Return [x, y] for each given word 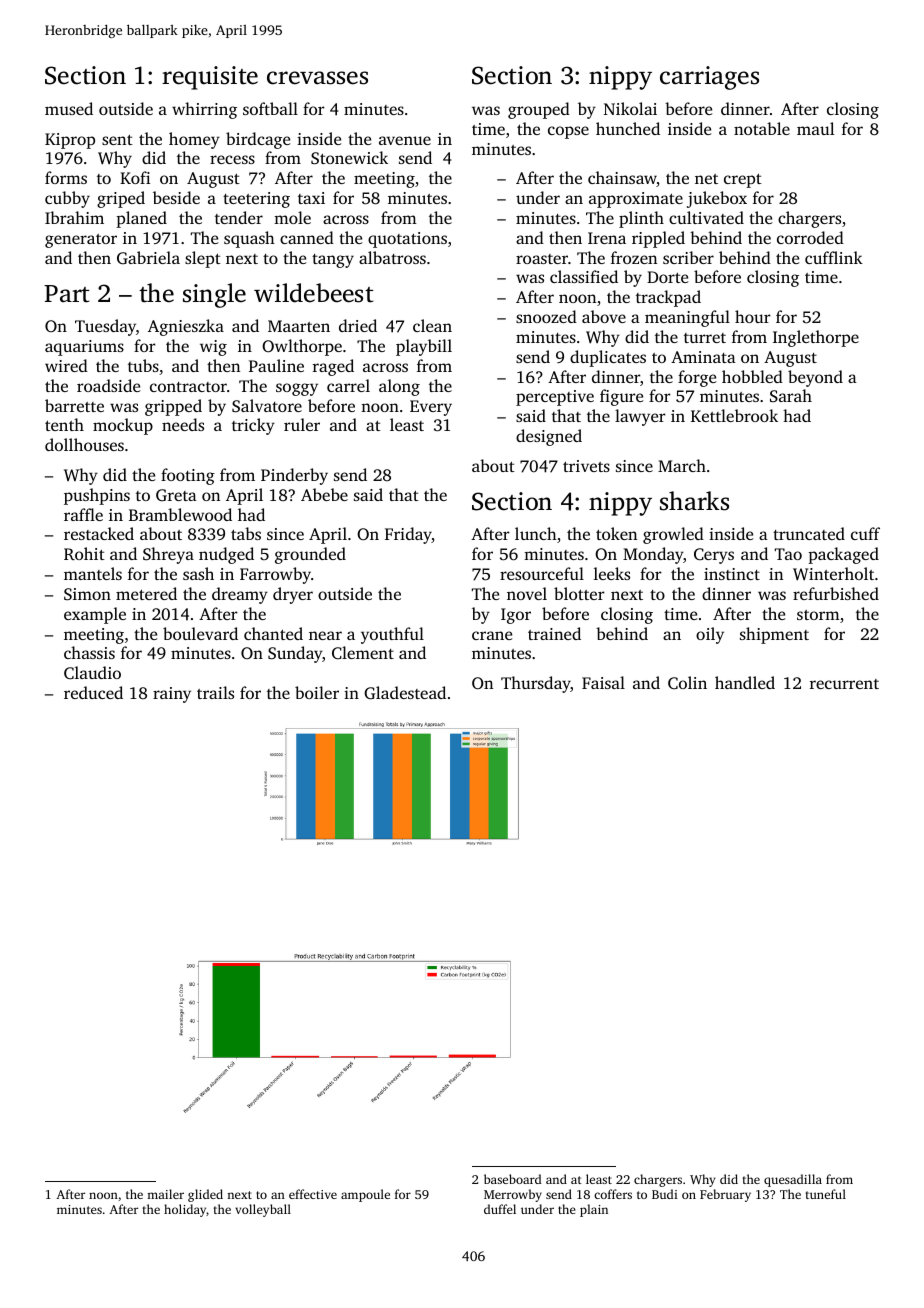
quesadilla [793, 1180]
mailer [165, 1194]
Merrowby [513, 1195]
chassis [89, 652]
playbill [424, 347]
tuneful [826, 1194]
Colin [687, 682]
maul [815, 128]
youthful [392, 635]
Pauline [276, 365]
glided [205, 1195]
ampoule [365, 1195]
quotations [407, 240]
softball [270, 108]
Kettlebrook [734, 415]
